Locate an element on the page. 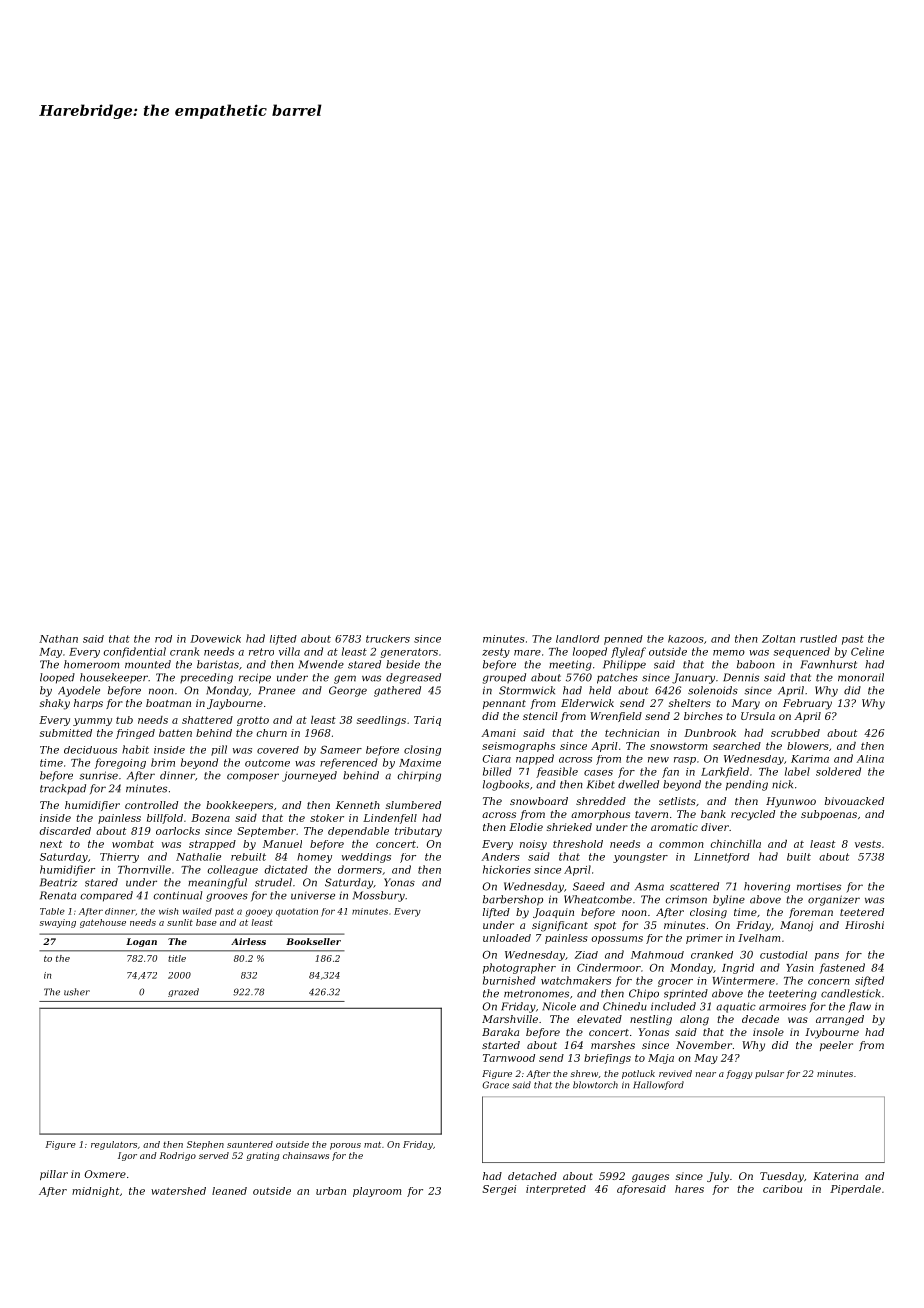 The image size is (924, 1308). interpreted is located at coordinates (556, 1190).
